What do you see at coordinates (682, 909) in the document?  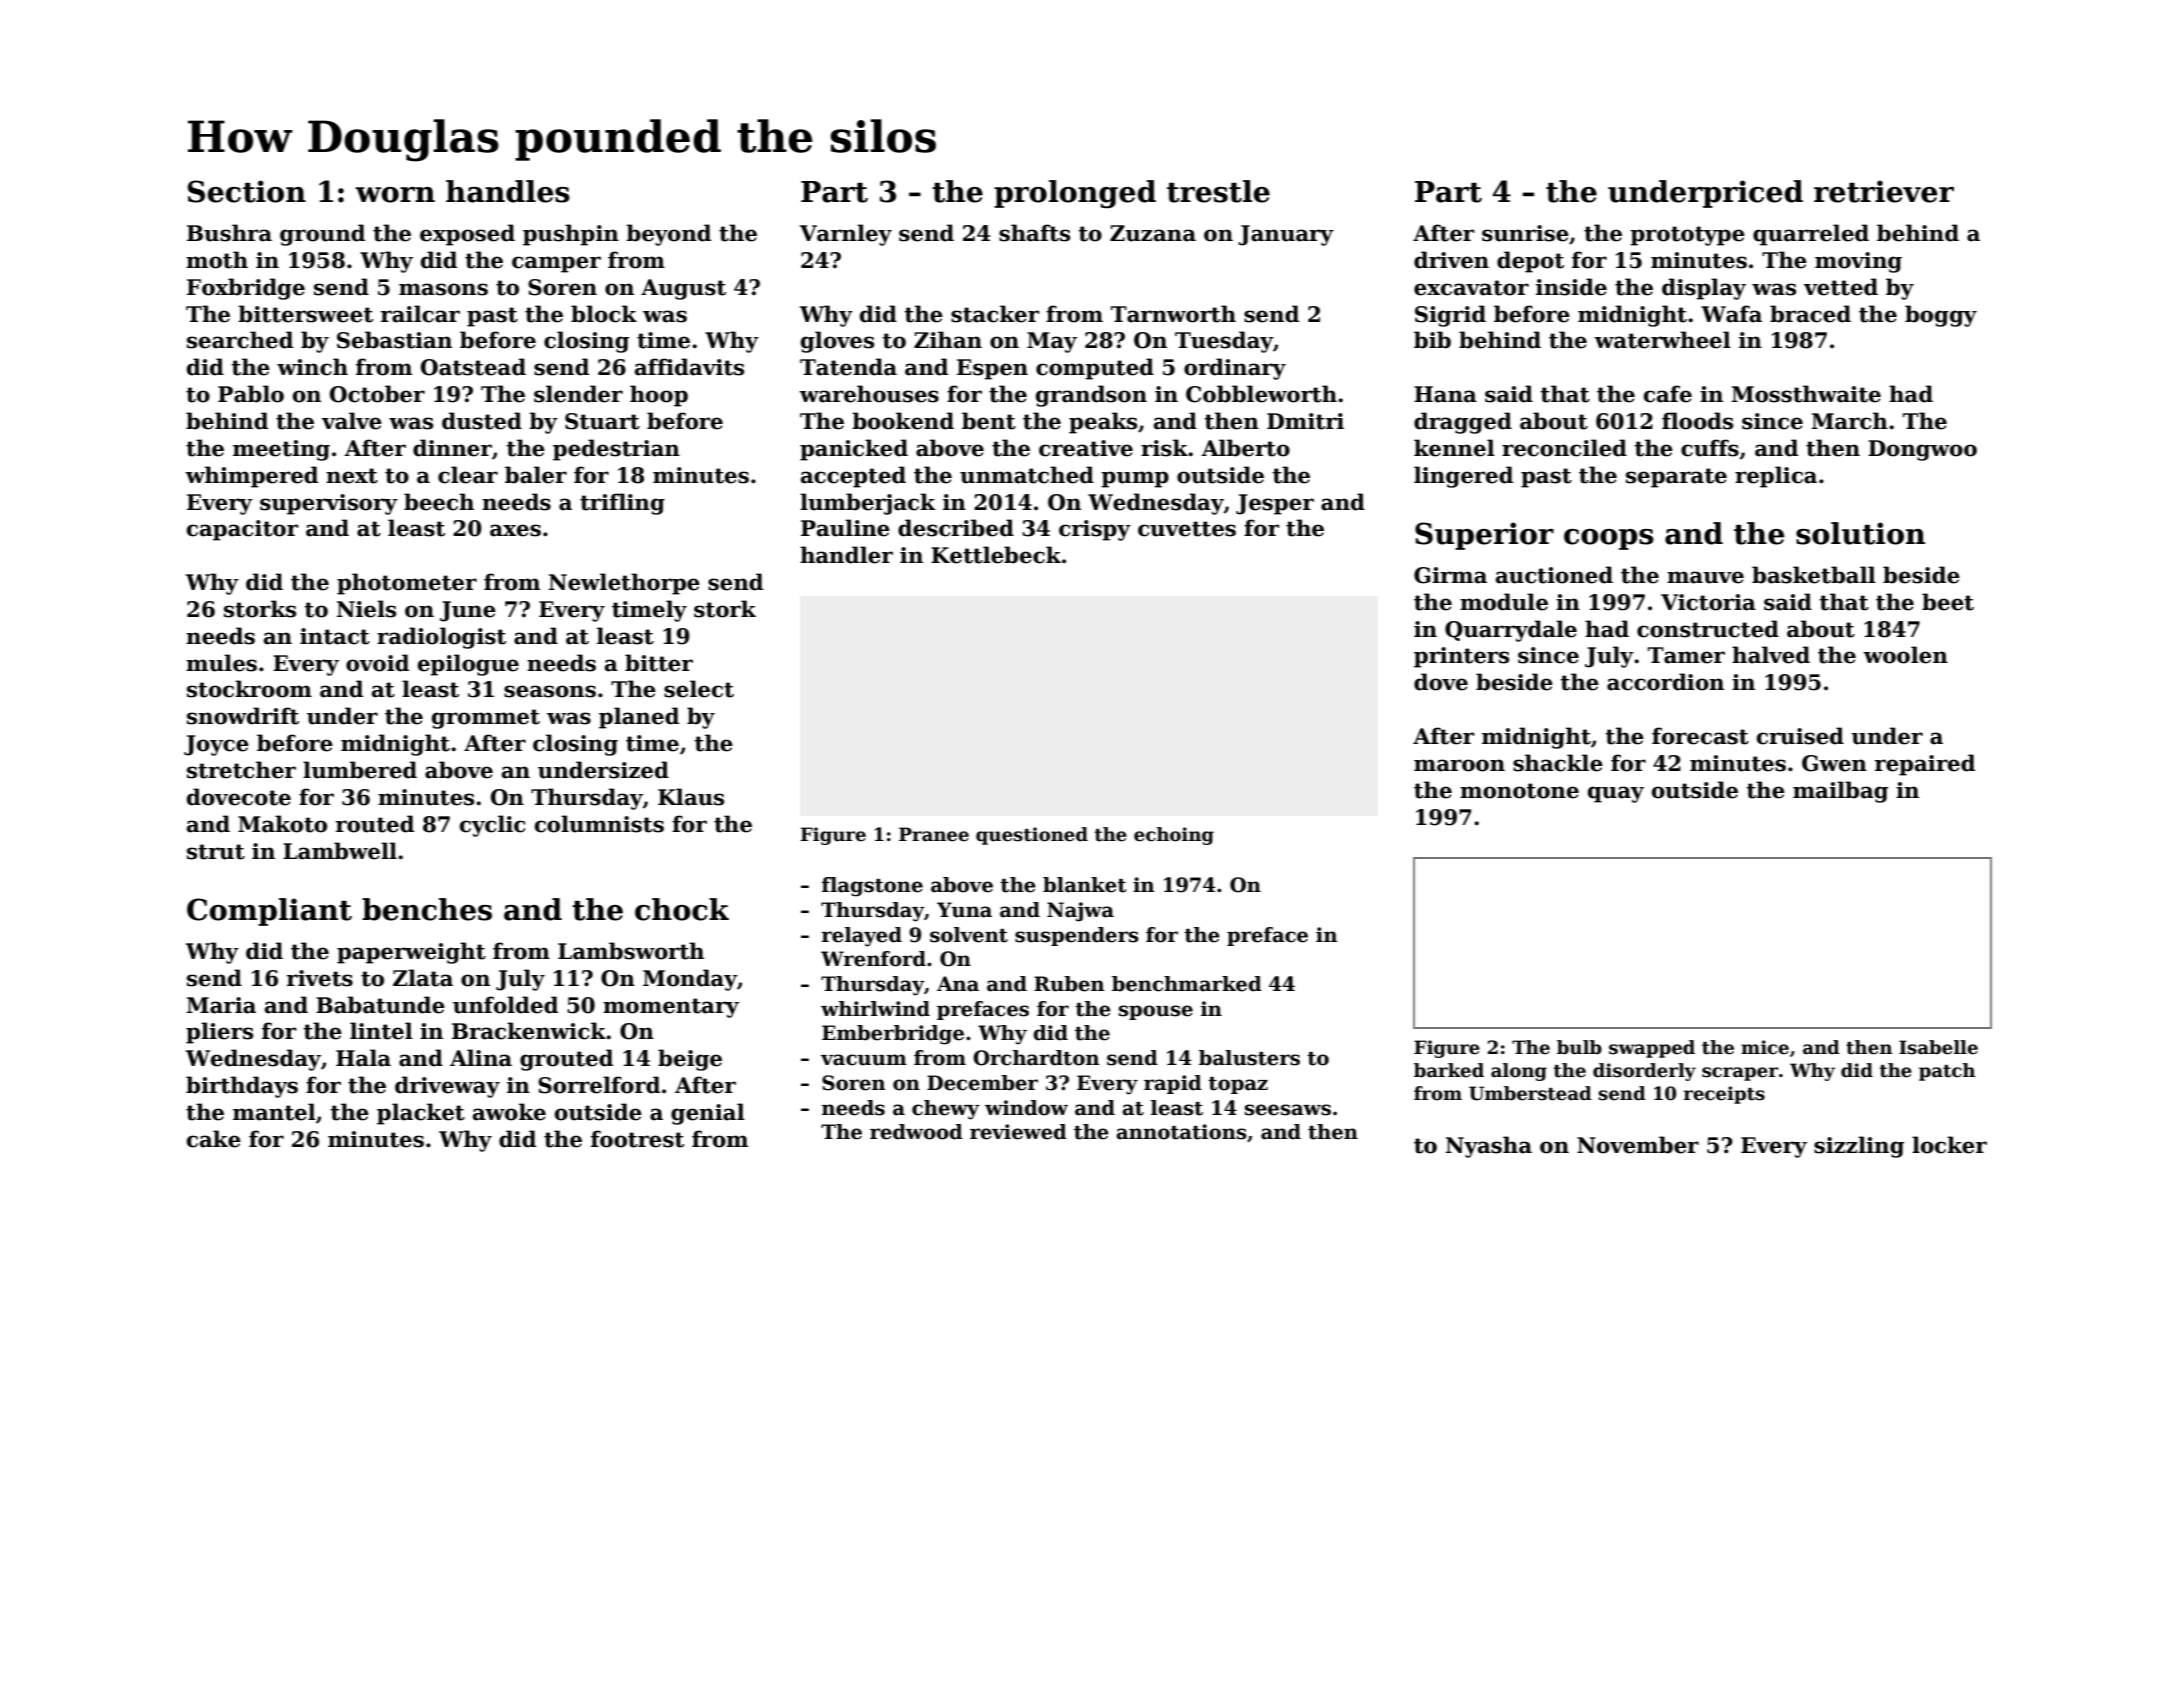 I see `chock` at bounding box center [682, 909].
